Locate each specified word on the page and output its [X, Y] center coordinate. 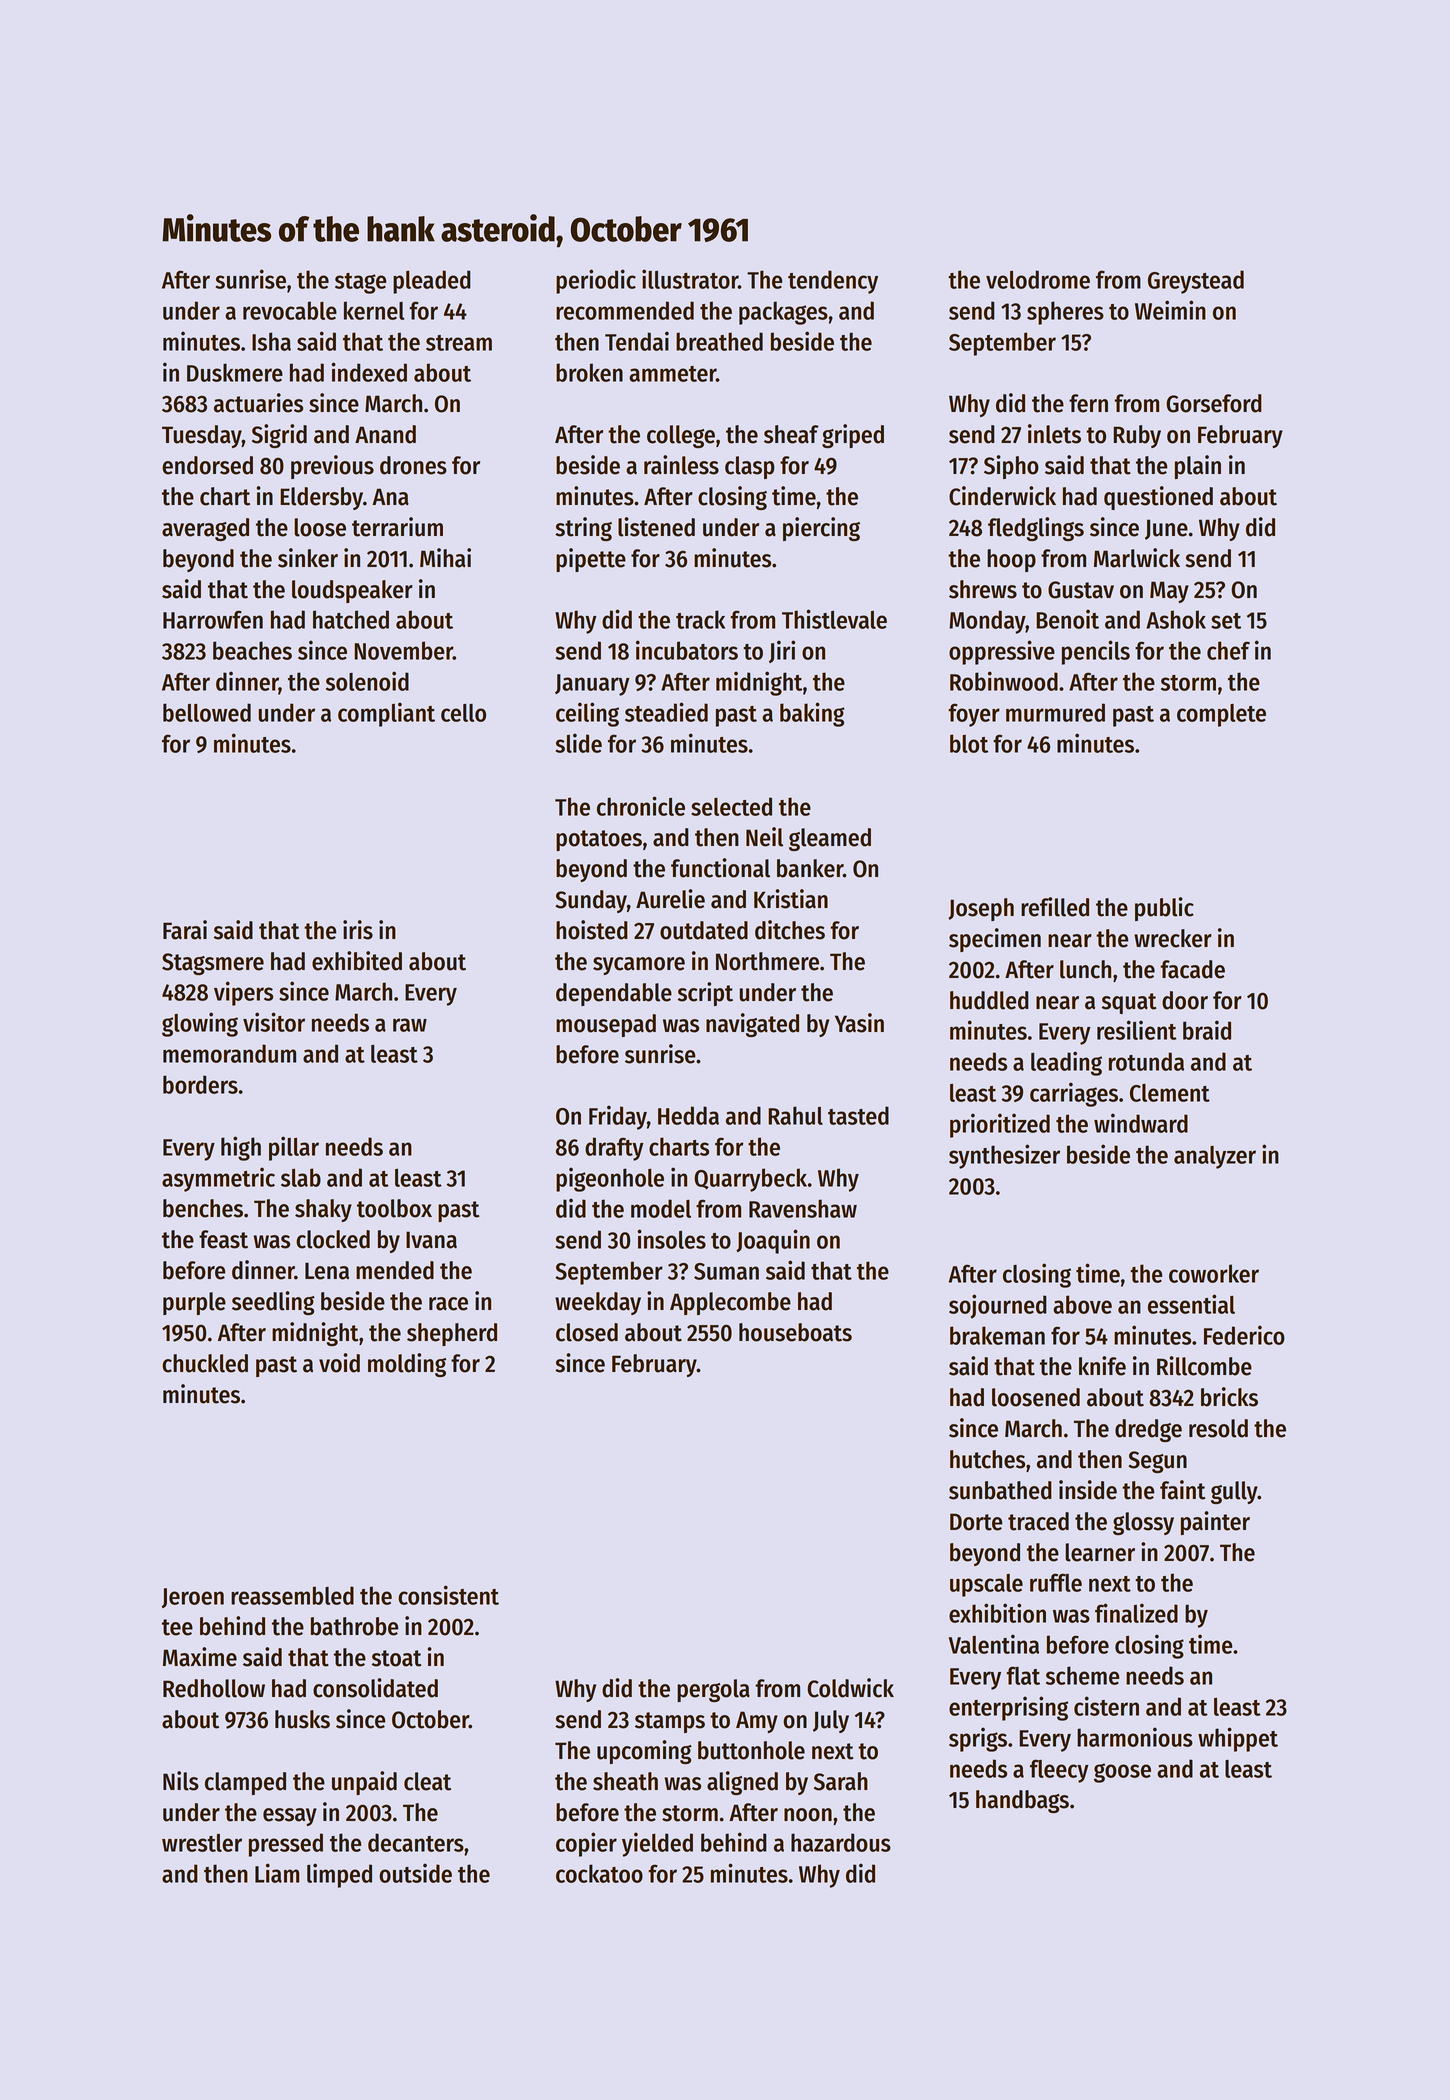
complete [1221, 715]
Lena [327, 1271]
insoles [671, 1239]
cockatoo [599, 1873]
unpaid [364, 1783]
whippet [1238, 1739]
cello [463, 713]
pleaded [432, 282]
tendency [833, 282]
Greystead [1196, 282]
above [1082, 1304]
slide [578, 743]
